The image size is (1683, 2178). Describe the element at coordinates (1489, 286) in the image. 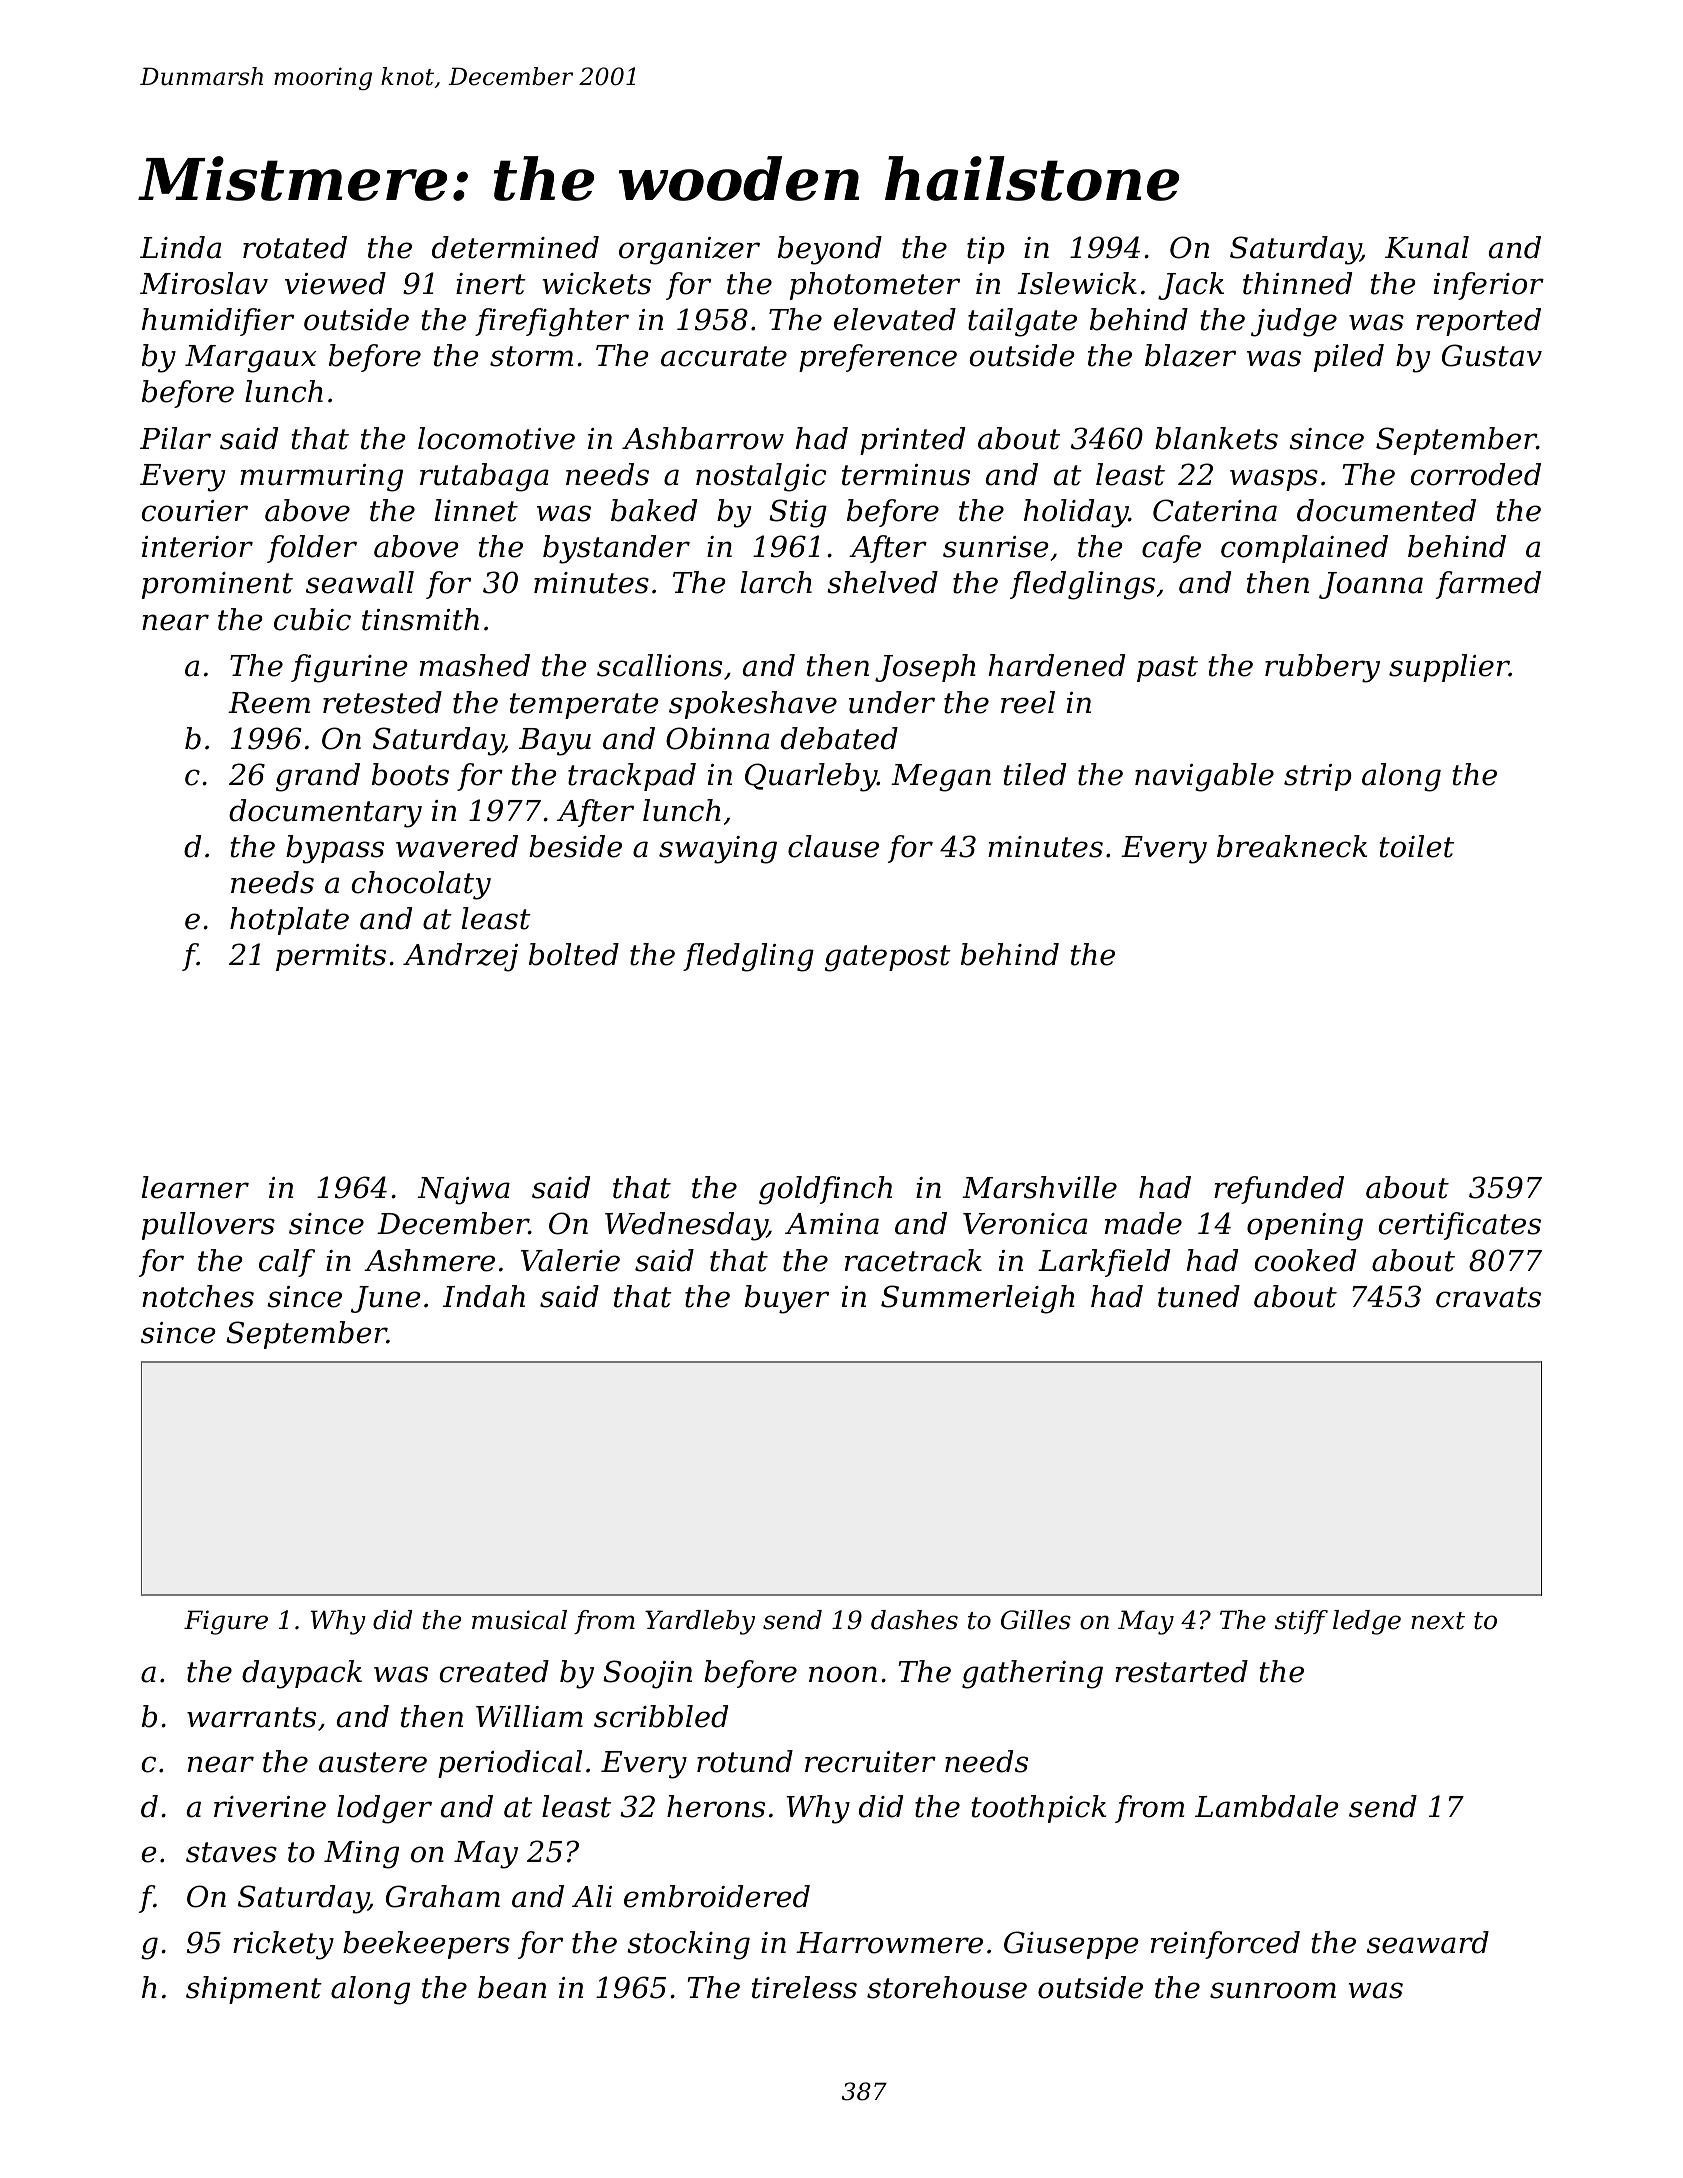

I see `inferior` at that location.
